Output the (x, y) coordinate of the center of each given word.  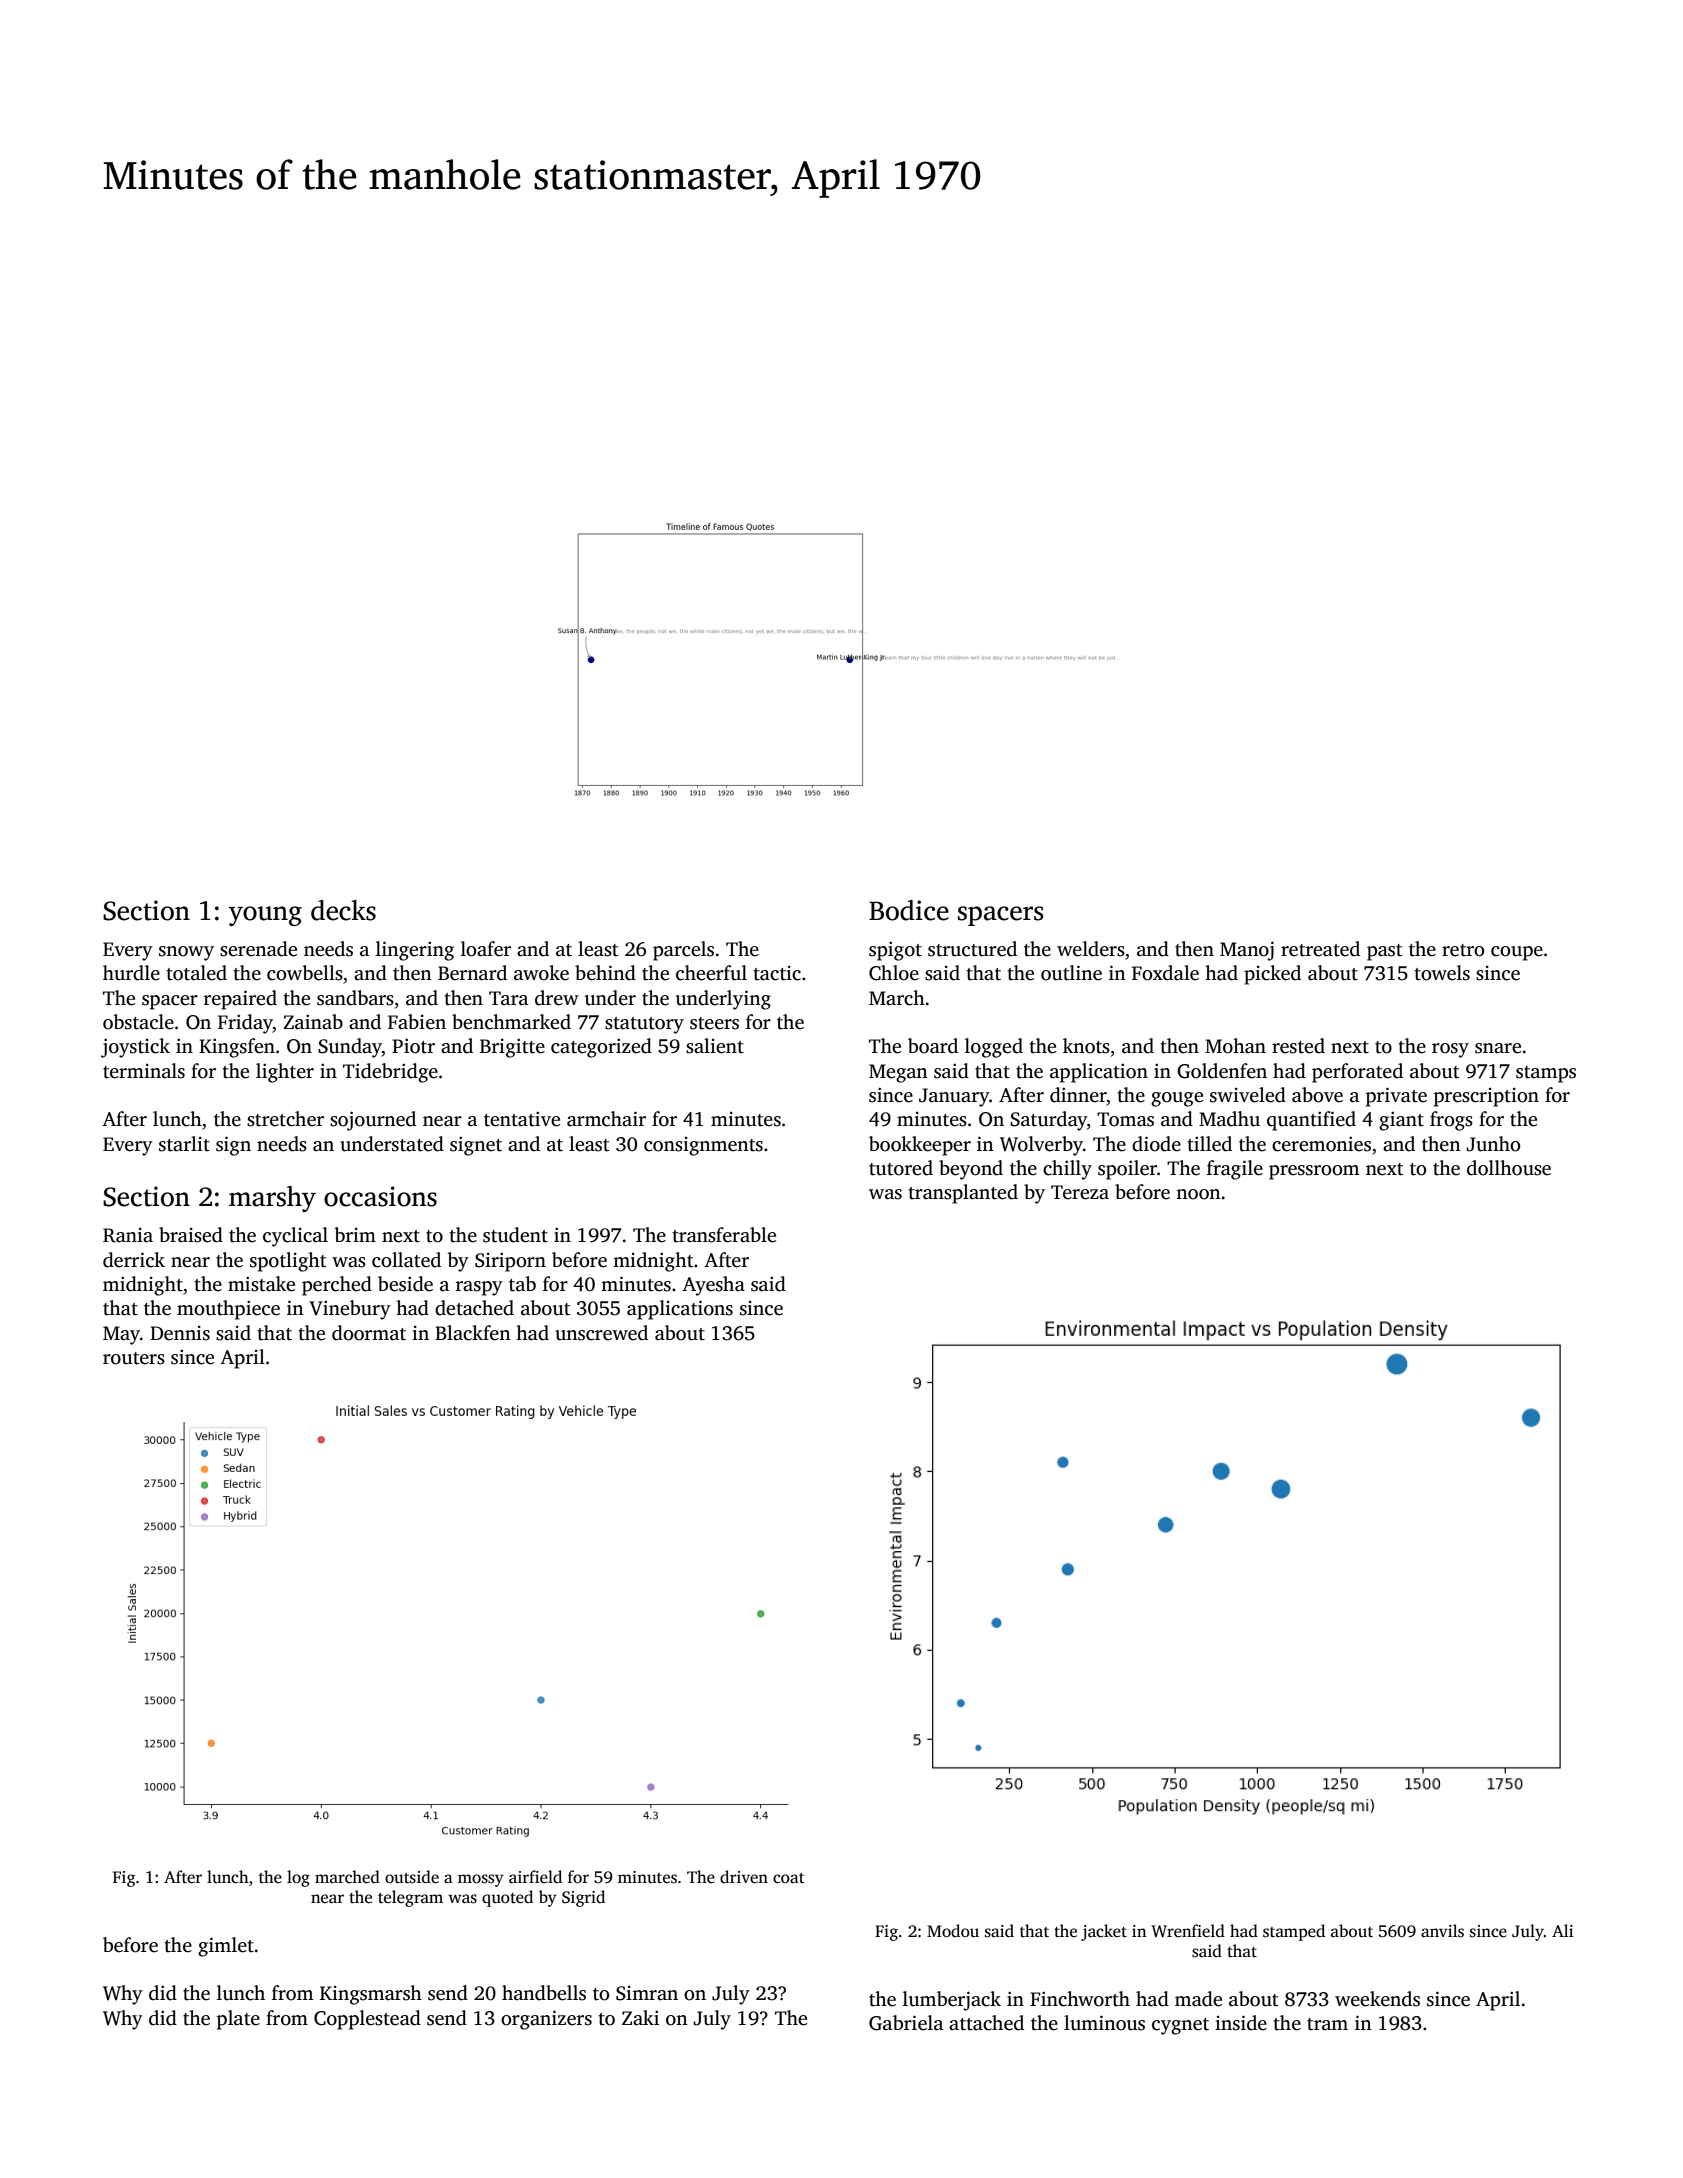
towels (1442, 973)
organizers (546, 2020)
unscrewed (601, 1333)
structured (972, 949)
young (265, 916)
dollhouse (1509, 1168)
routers (134, 1358)
